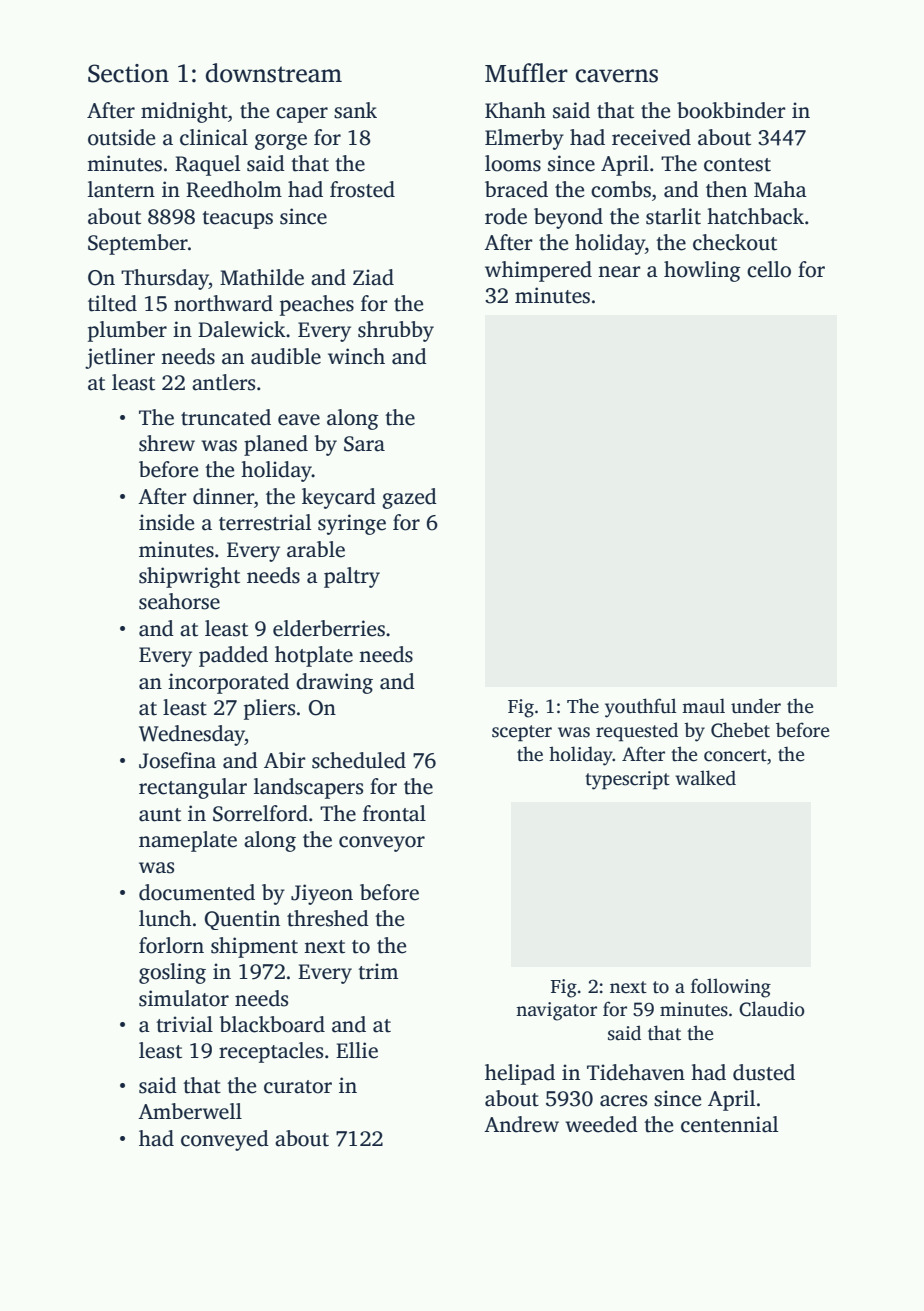 This document has width=924, height=1311. What do you see at coordinates (160, 815) in the document?
I see `aunt` at bounding box center [160, 815].
